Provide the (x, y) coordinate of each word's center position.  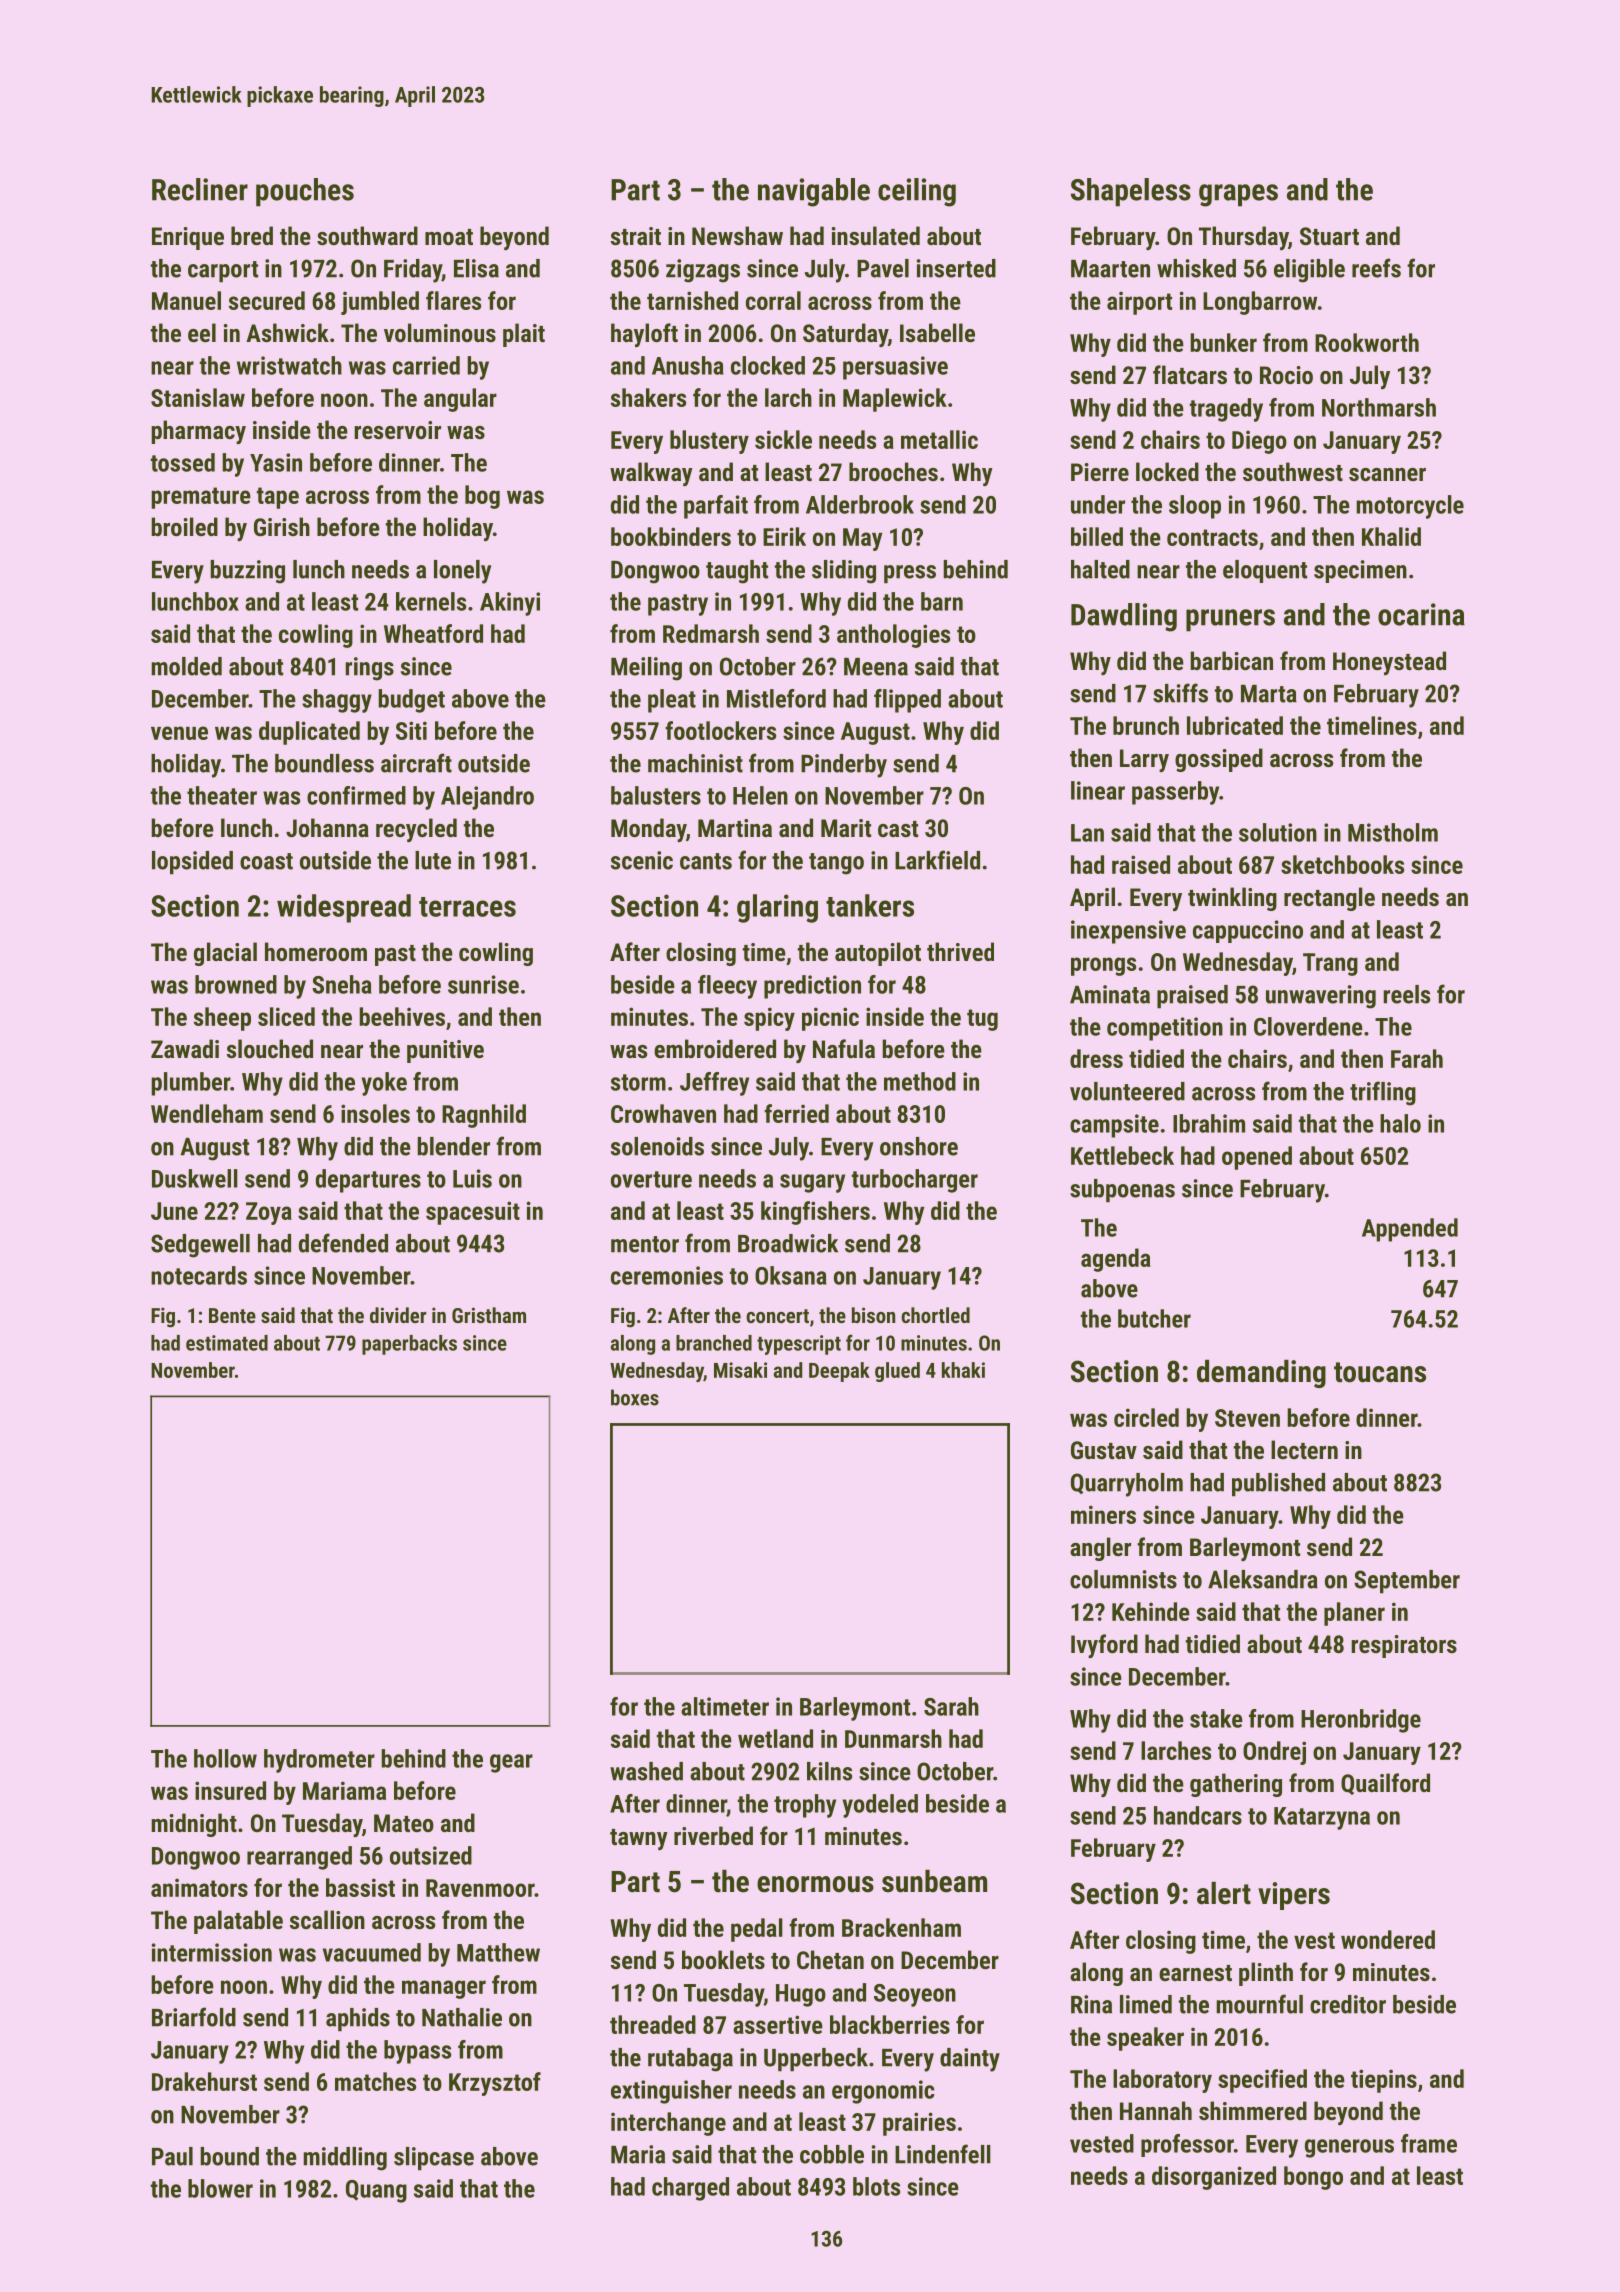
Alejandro (487, 798)
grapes (1238, 195)
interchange (668, 2124)
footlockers (720, 730)
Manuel (186, 300)
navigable (814, 192)
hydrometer (319, 1761)
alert (1224, 1893)
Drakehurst (204, 2081)
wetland (775, 1738)
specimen (1360, 571)
